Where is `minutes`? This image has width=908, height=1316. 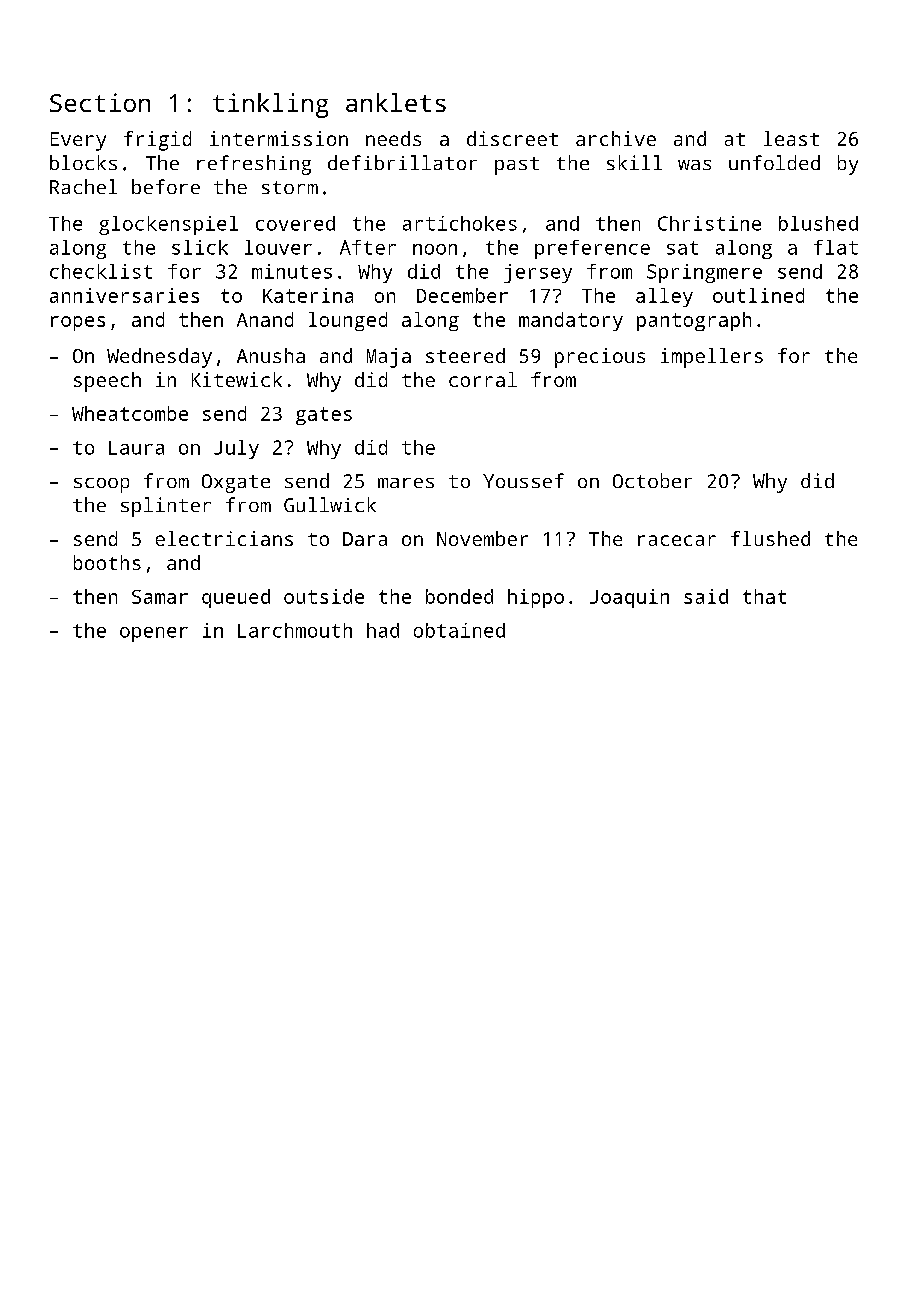 minutes is located at coordinates (292, 271).
